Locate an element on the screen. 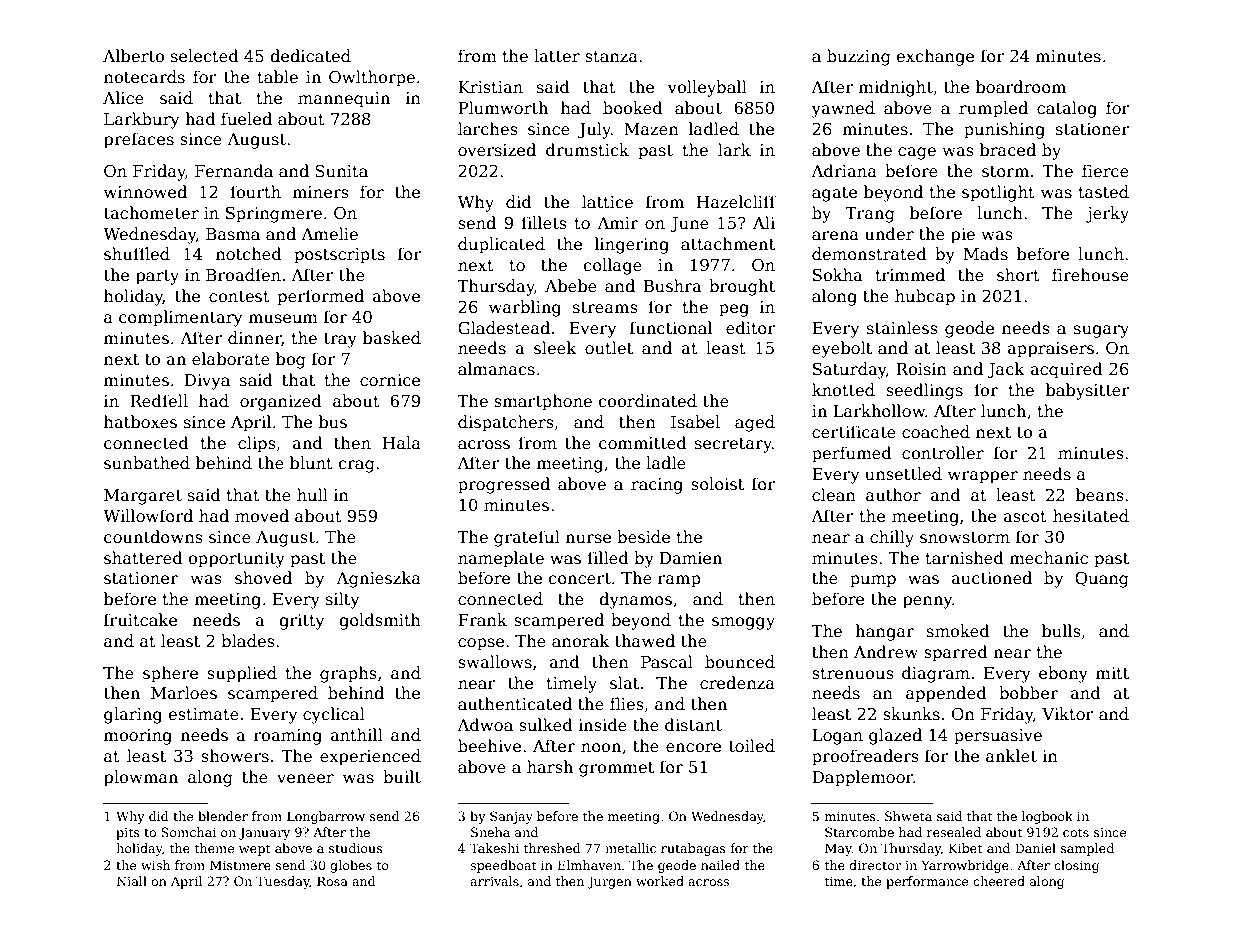 This screenshot has height=952, width=1233. Margaret is located at coordinates (143, 497).
